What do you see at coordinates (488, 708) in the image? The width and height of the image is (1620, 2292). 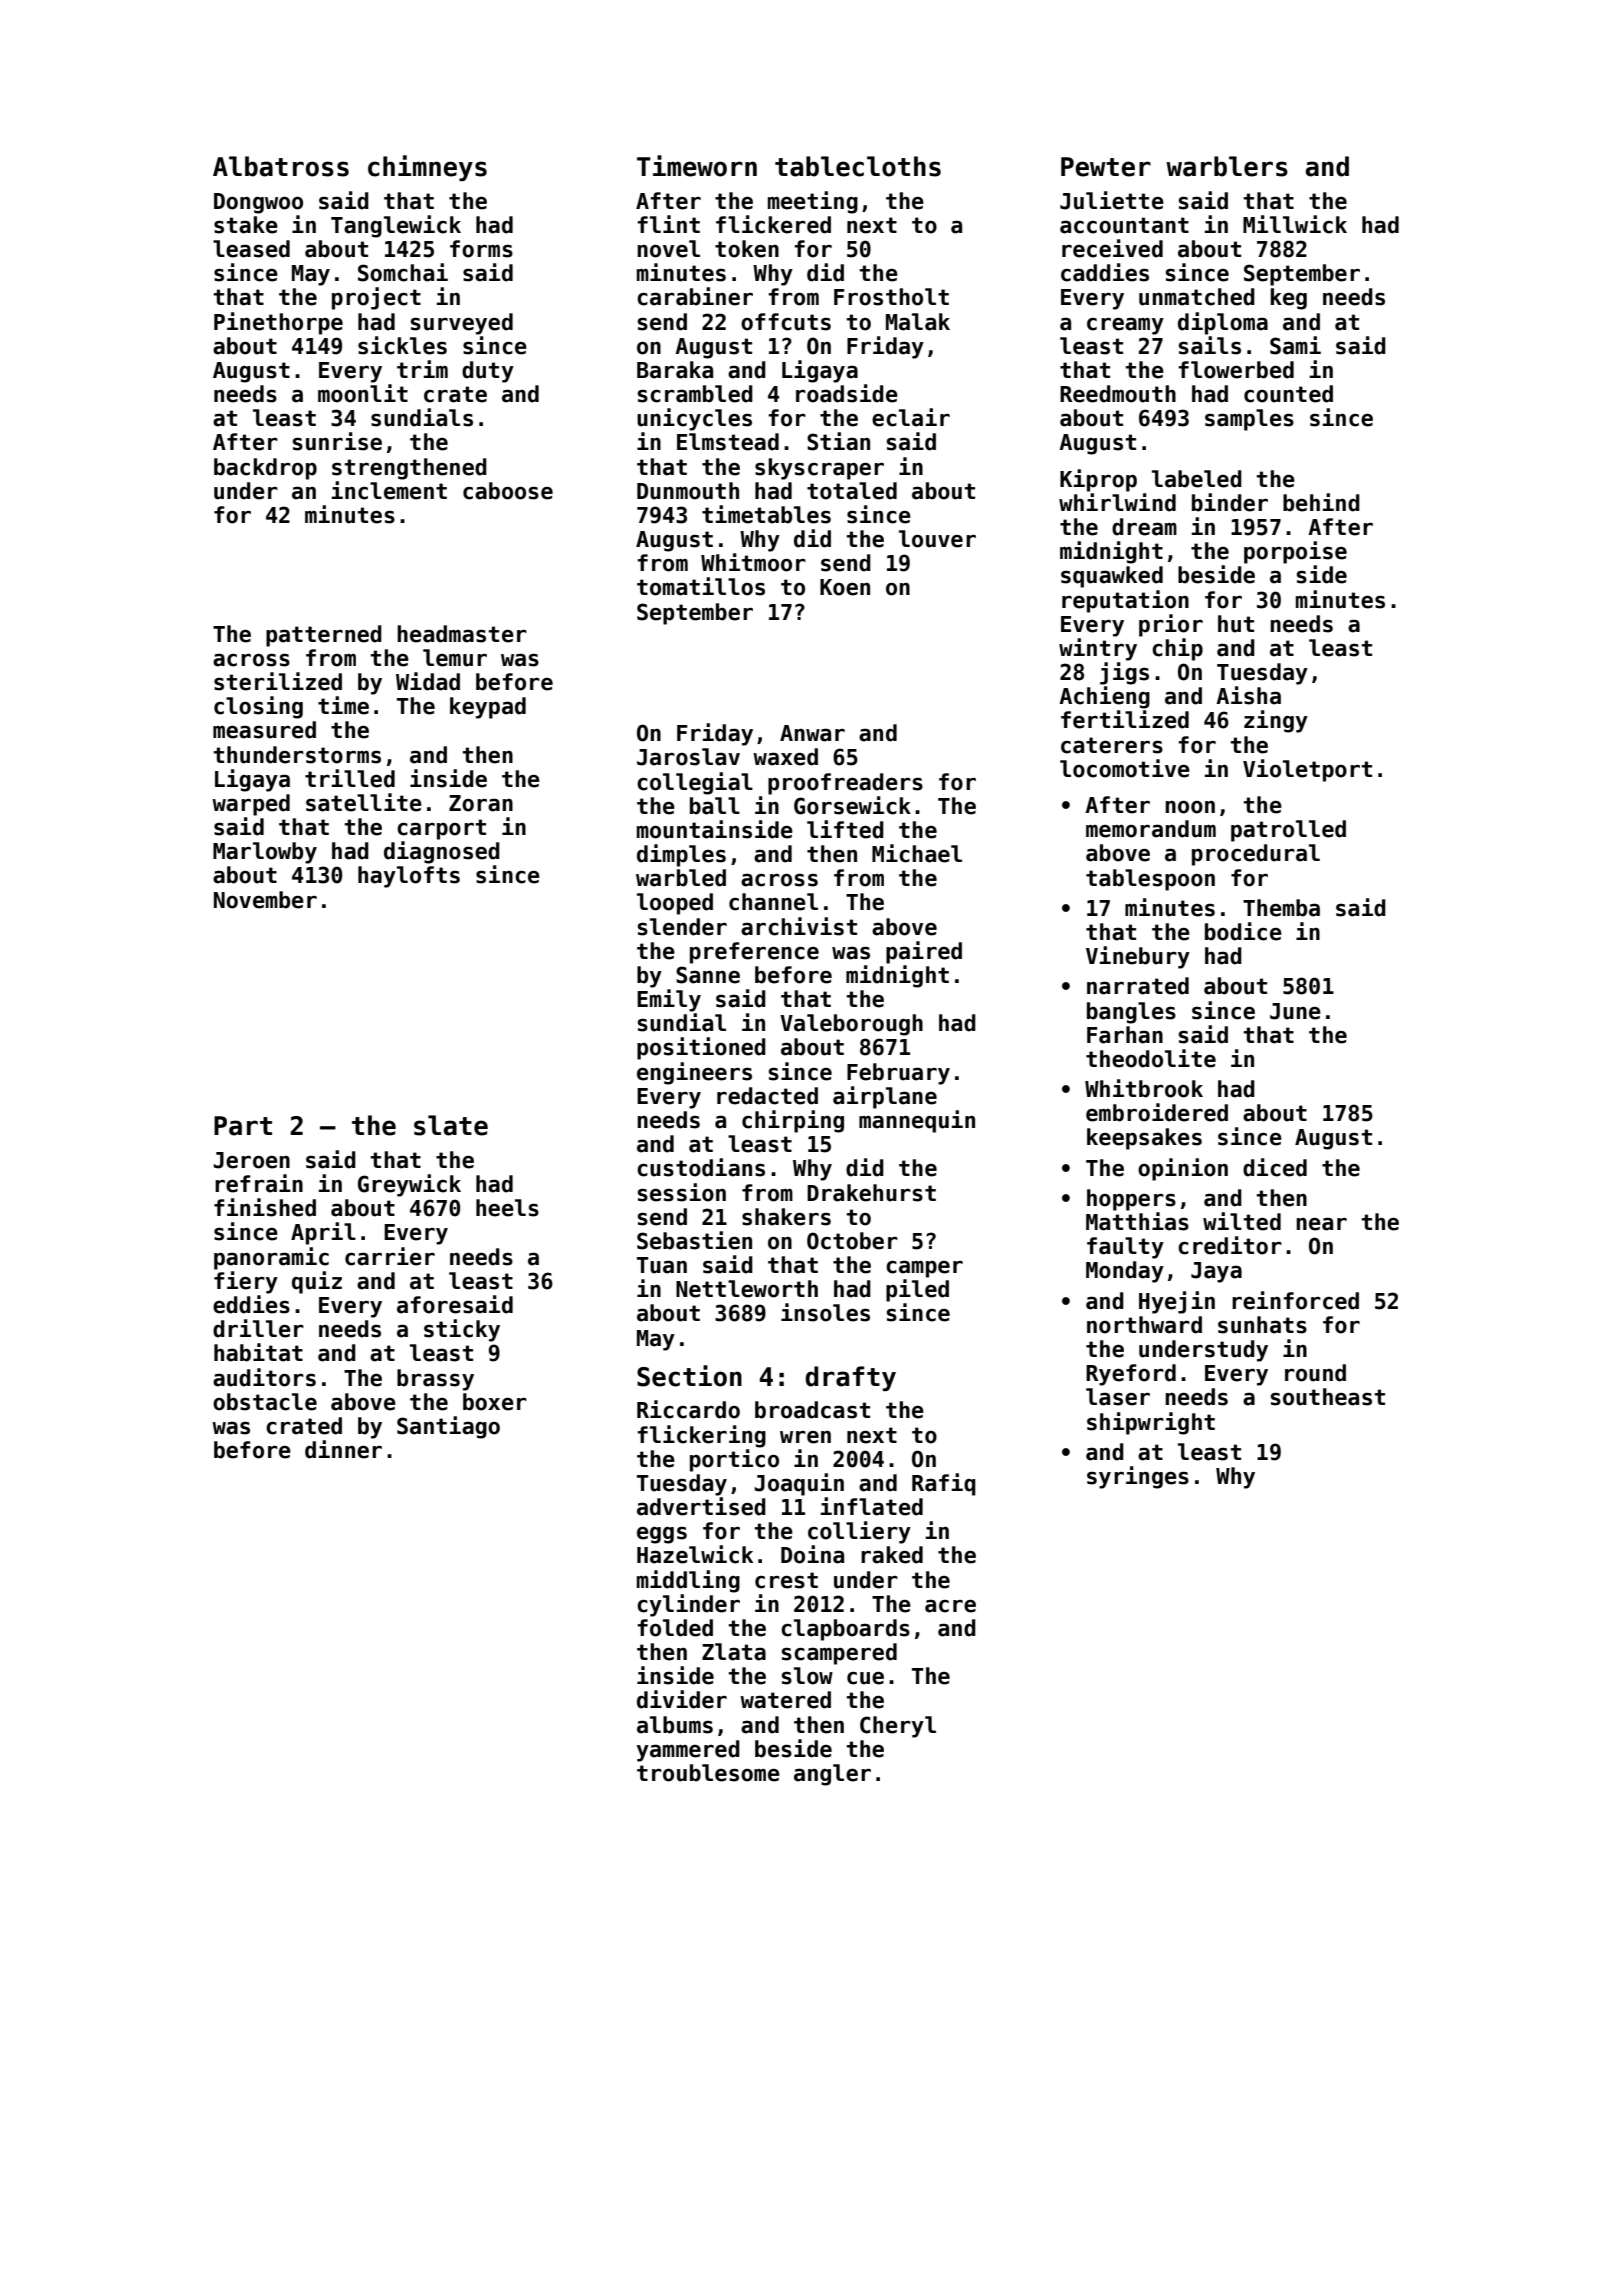 I see `keypad` at bounding box center [488, 708].
